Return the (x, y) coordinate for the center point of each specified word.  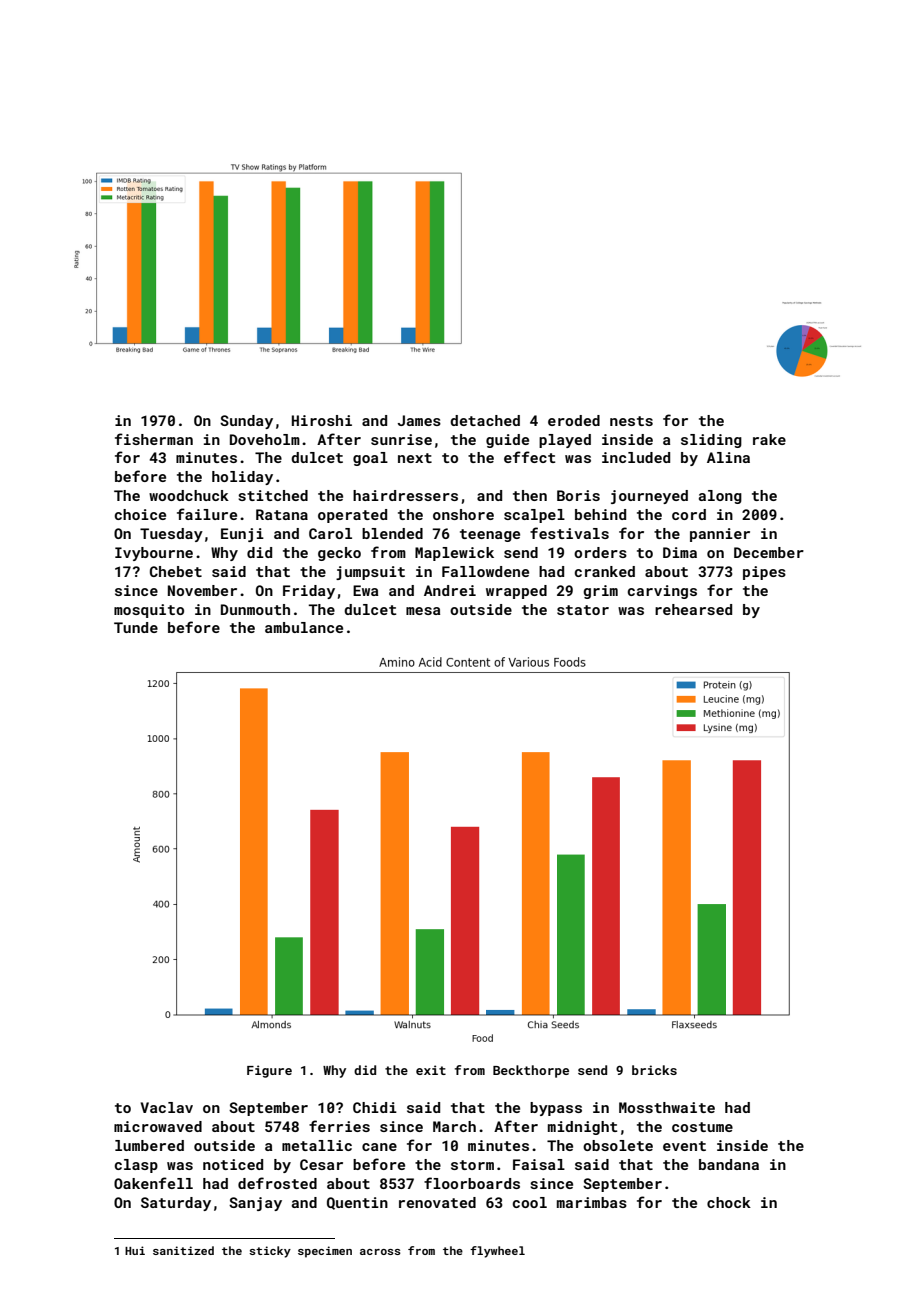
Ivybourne (154, 554)
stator (583, 610)
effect (529, 457)
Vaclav (167, 1107)
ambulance (304, 627)
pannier (720, 535)
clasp (136, 1166)
